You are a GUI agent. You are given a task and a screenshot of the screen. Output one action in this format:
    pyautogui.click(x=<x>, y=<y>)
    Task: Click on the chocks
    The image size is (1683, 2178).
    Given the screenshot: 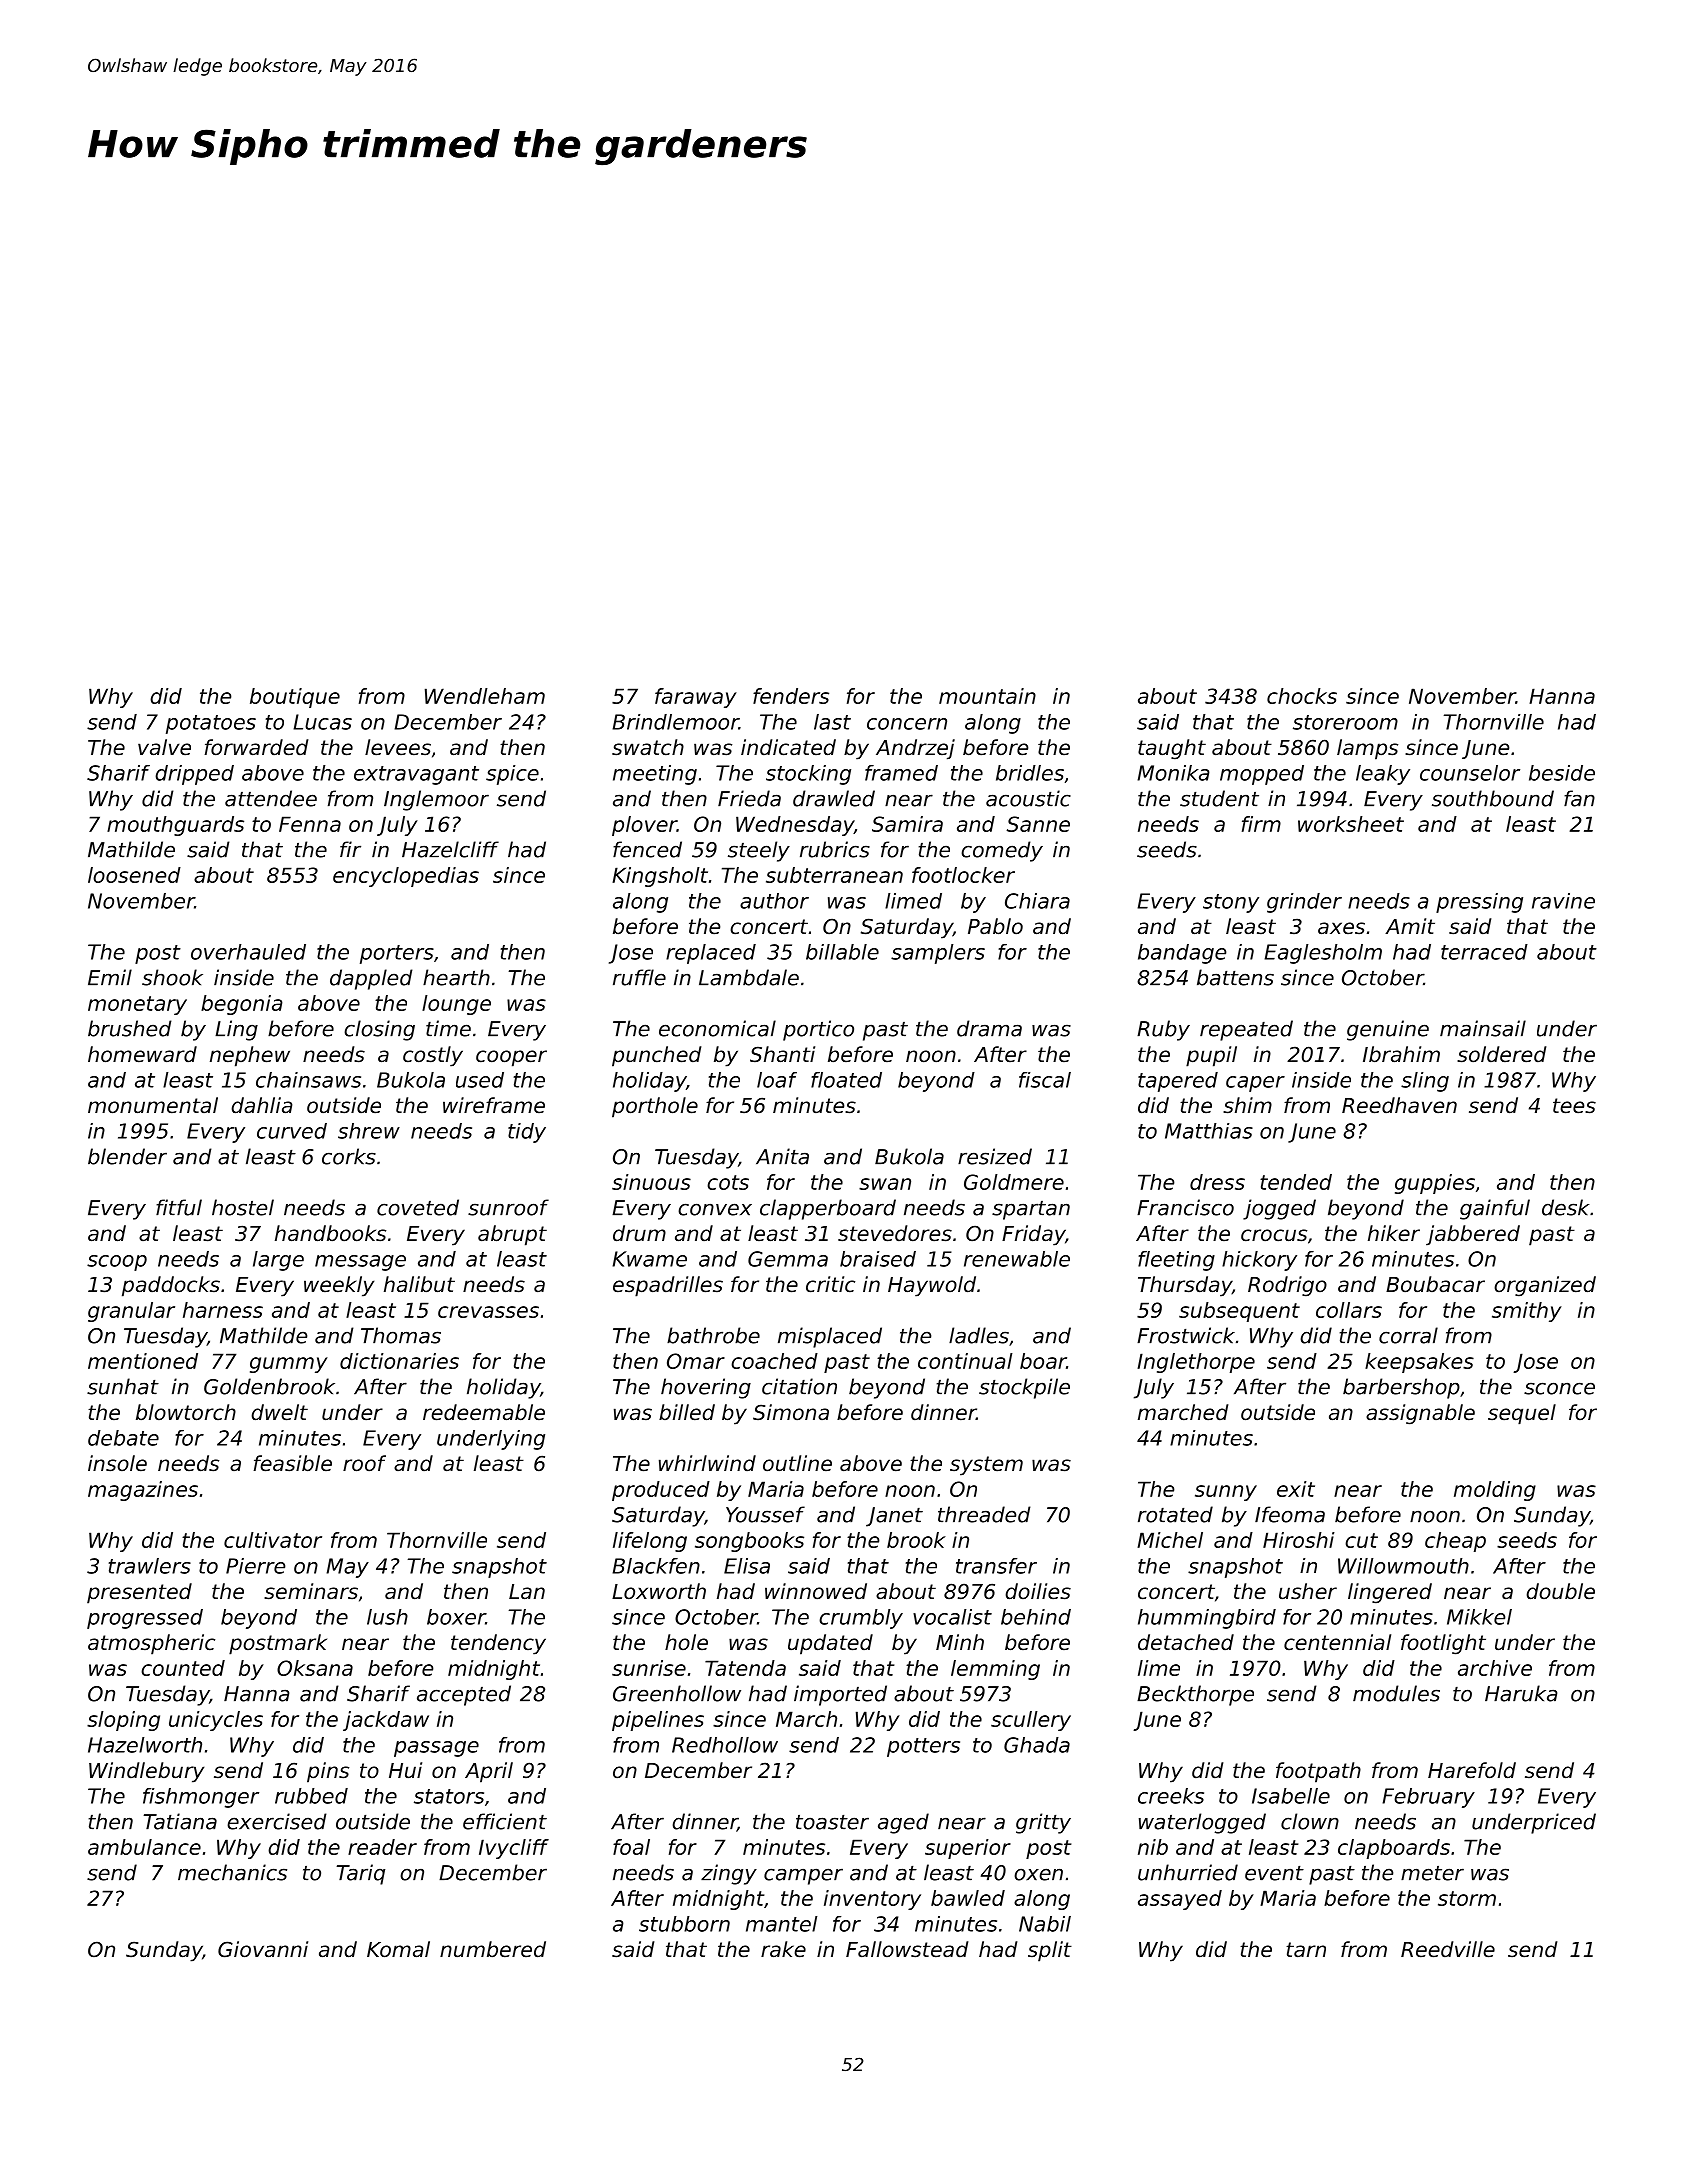 What is the action you would take?
    pyautogui.click(x=1302, y=696)
